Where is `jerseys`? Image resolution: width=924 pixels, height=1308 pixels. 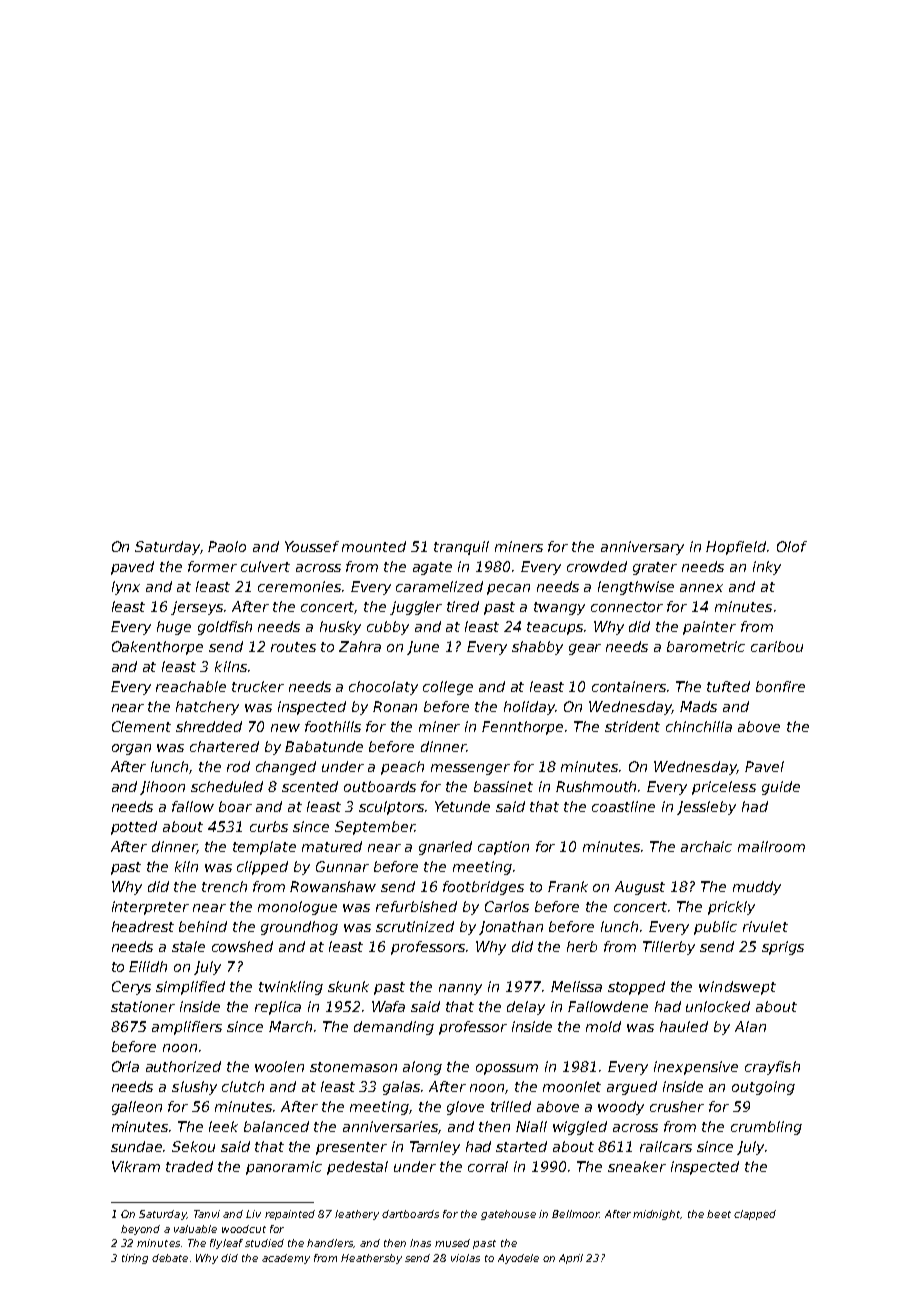 jerseys is located at coordinates (197, 608).
